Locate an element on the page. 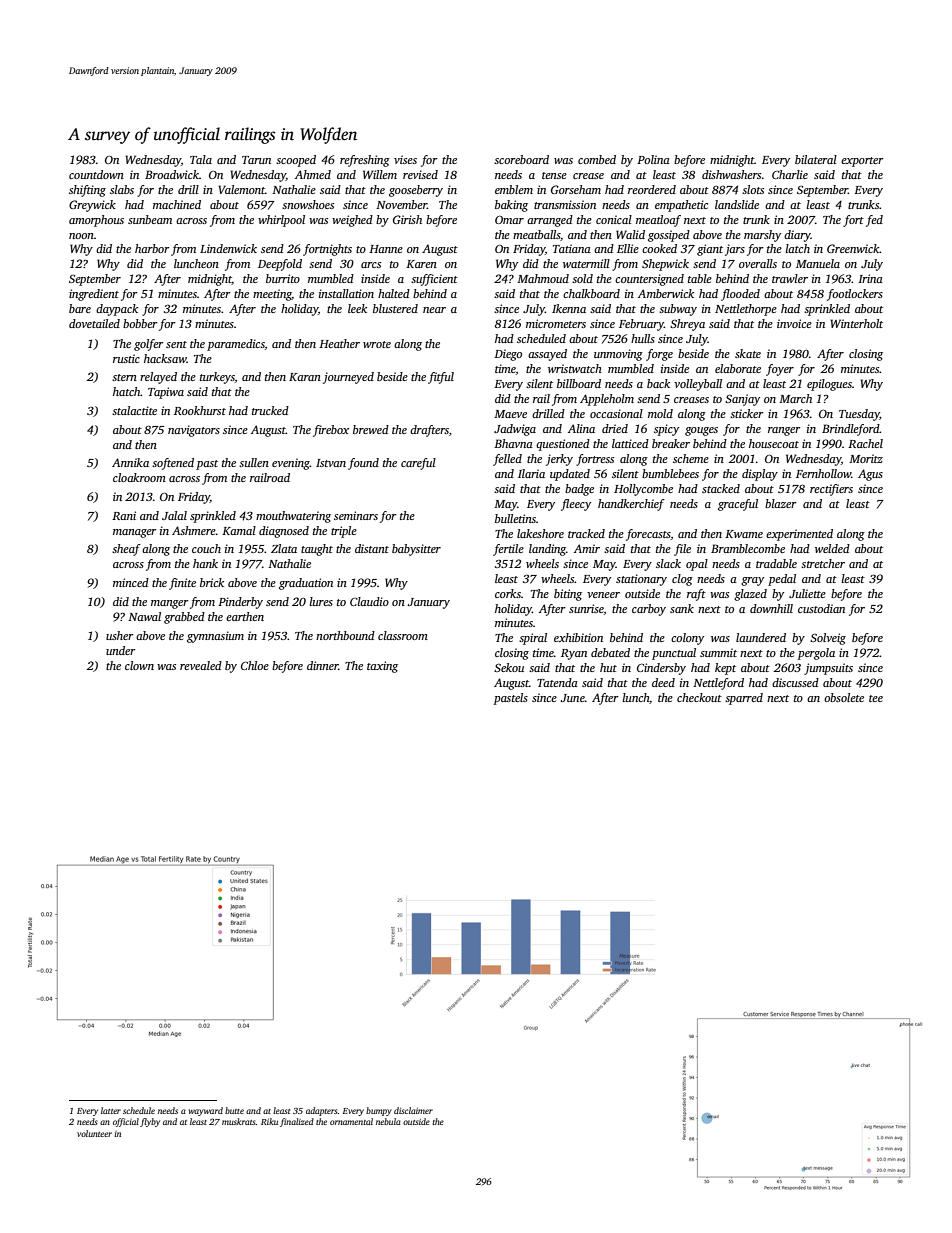  nebula is located at coordinates (388, 1121).
